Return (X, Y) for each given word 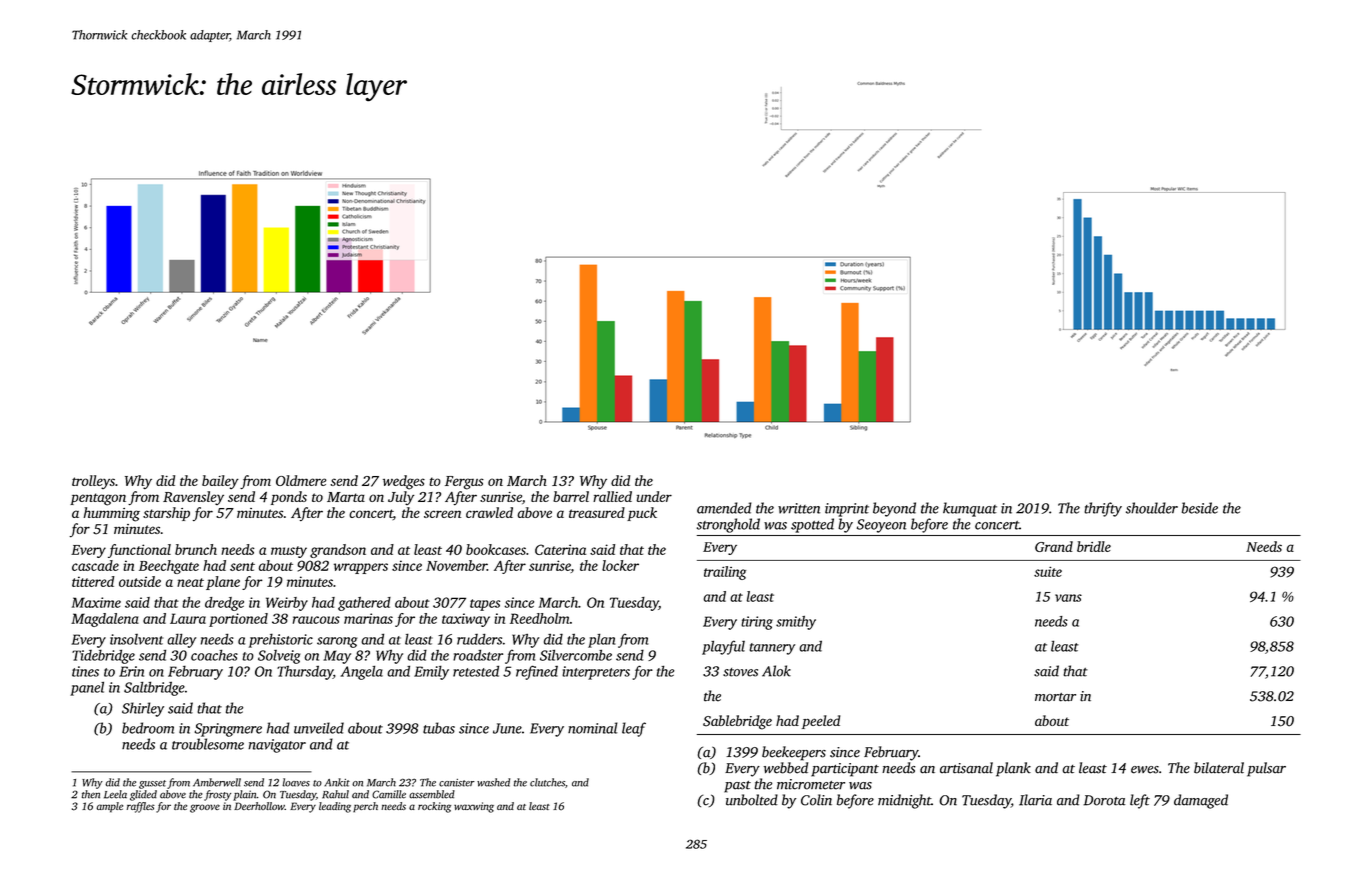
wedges (404, 482)
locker (620, 565)
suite (1048, 572)
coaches (214, 655)
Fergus (464, 483)
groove (205, 808)
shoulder (1152, 508)
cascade (95, 565)
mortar (1055, 697)
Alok (776, 671)
